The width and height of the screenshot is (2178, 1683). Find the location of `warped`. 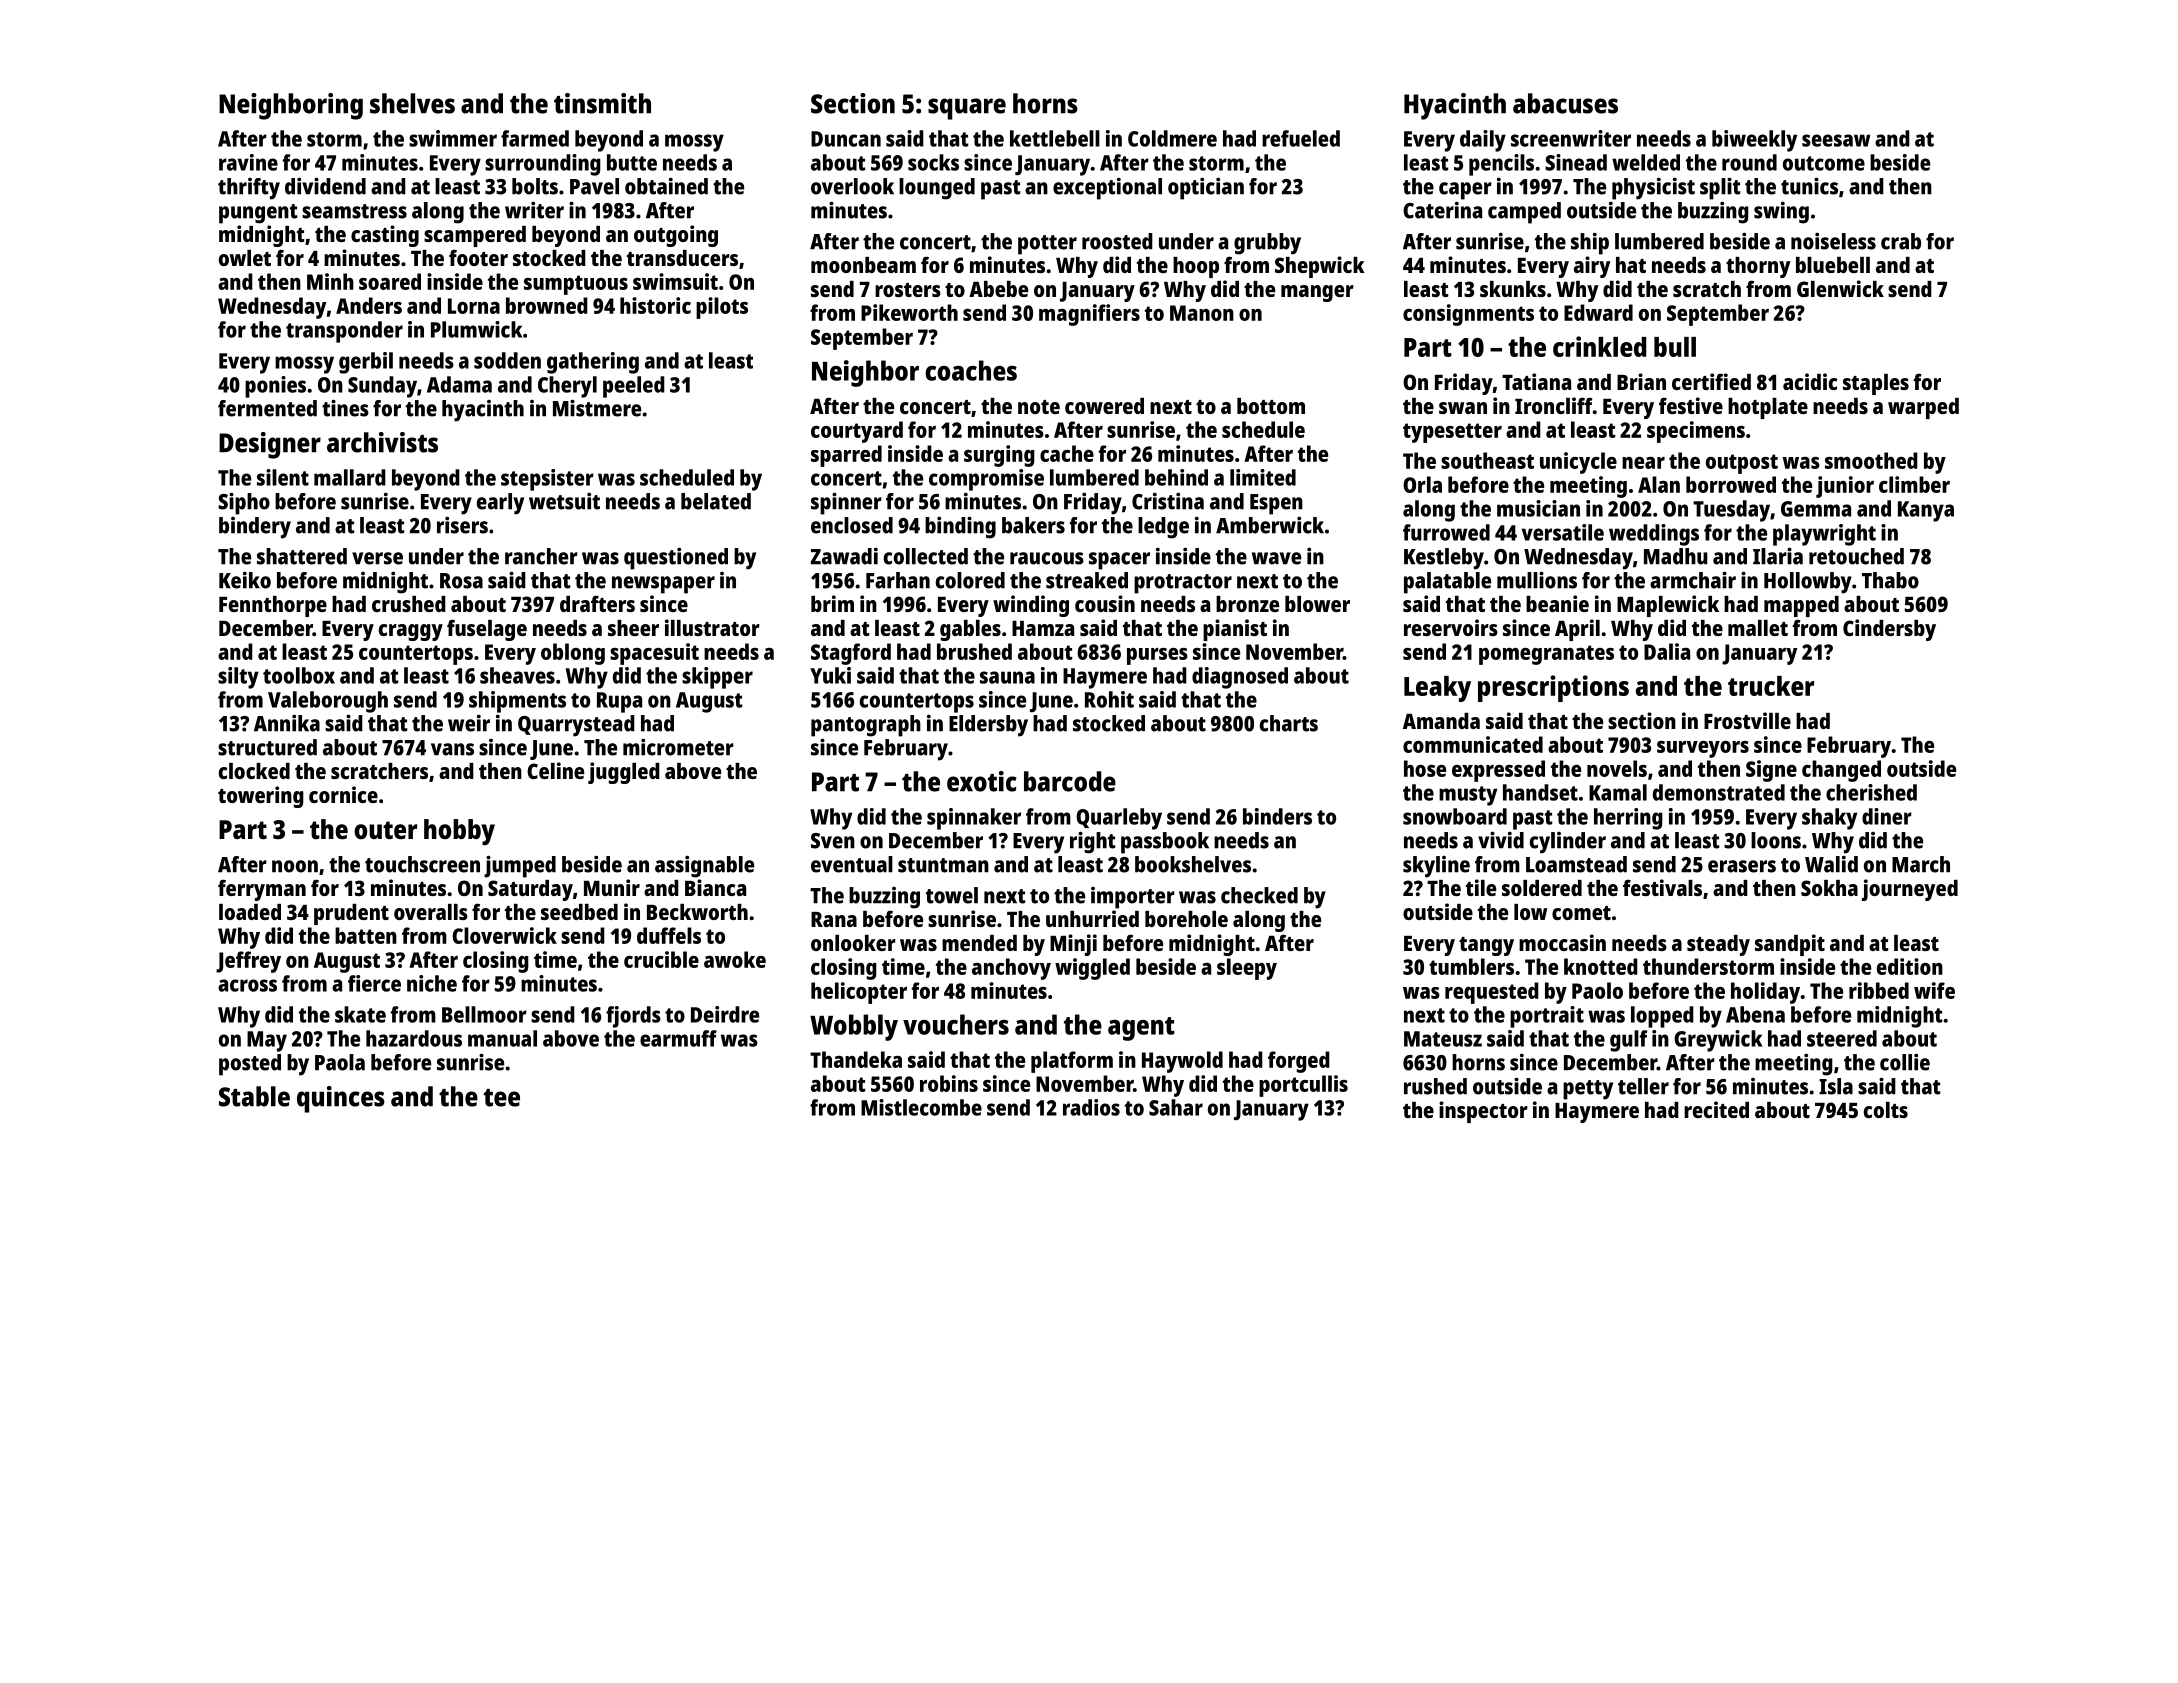

warped is located at coordinates (1923, 408).
